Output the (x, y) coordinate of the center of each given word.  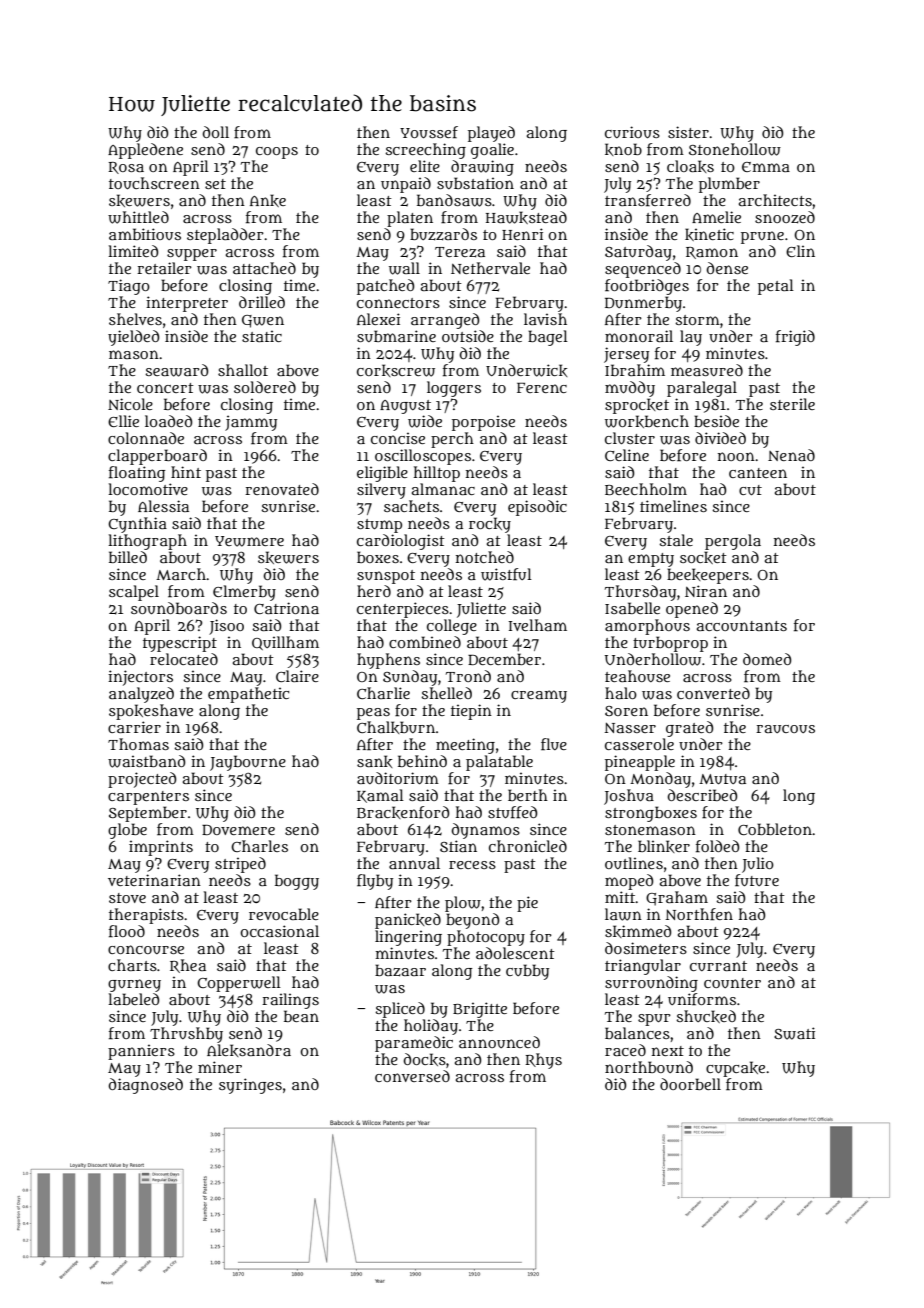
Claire (297, 676)
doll (216, 132)
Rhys (543, 1061)
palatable (499, 763)
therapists (146, 916)
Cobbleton (775, 829)
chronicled (528, 846)
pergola (733, 542)
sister (688, 132)
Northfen (699, 914)
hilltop (437, 474)
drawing (482, 168)
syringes (250, 1086)
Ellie (123, 421)
